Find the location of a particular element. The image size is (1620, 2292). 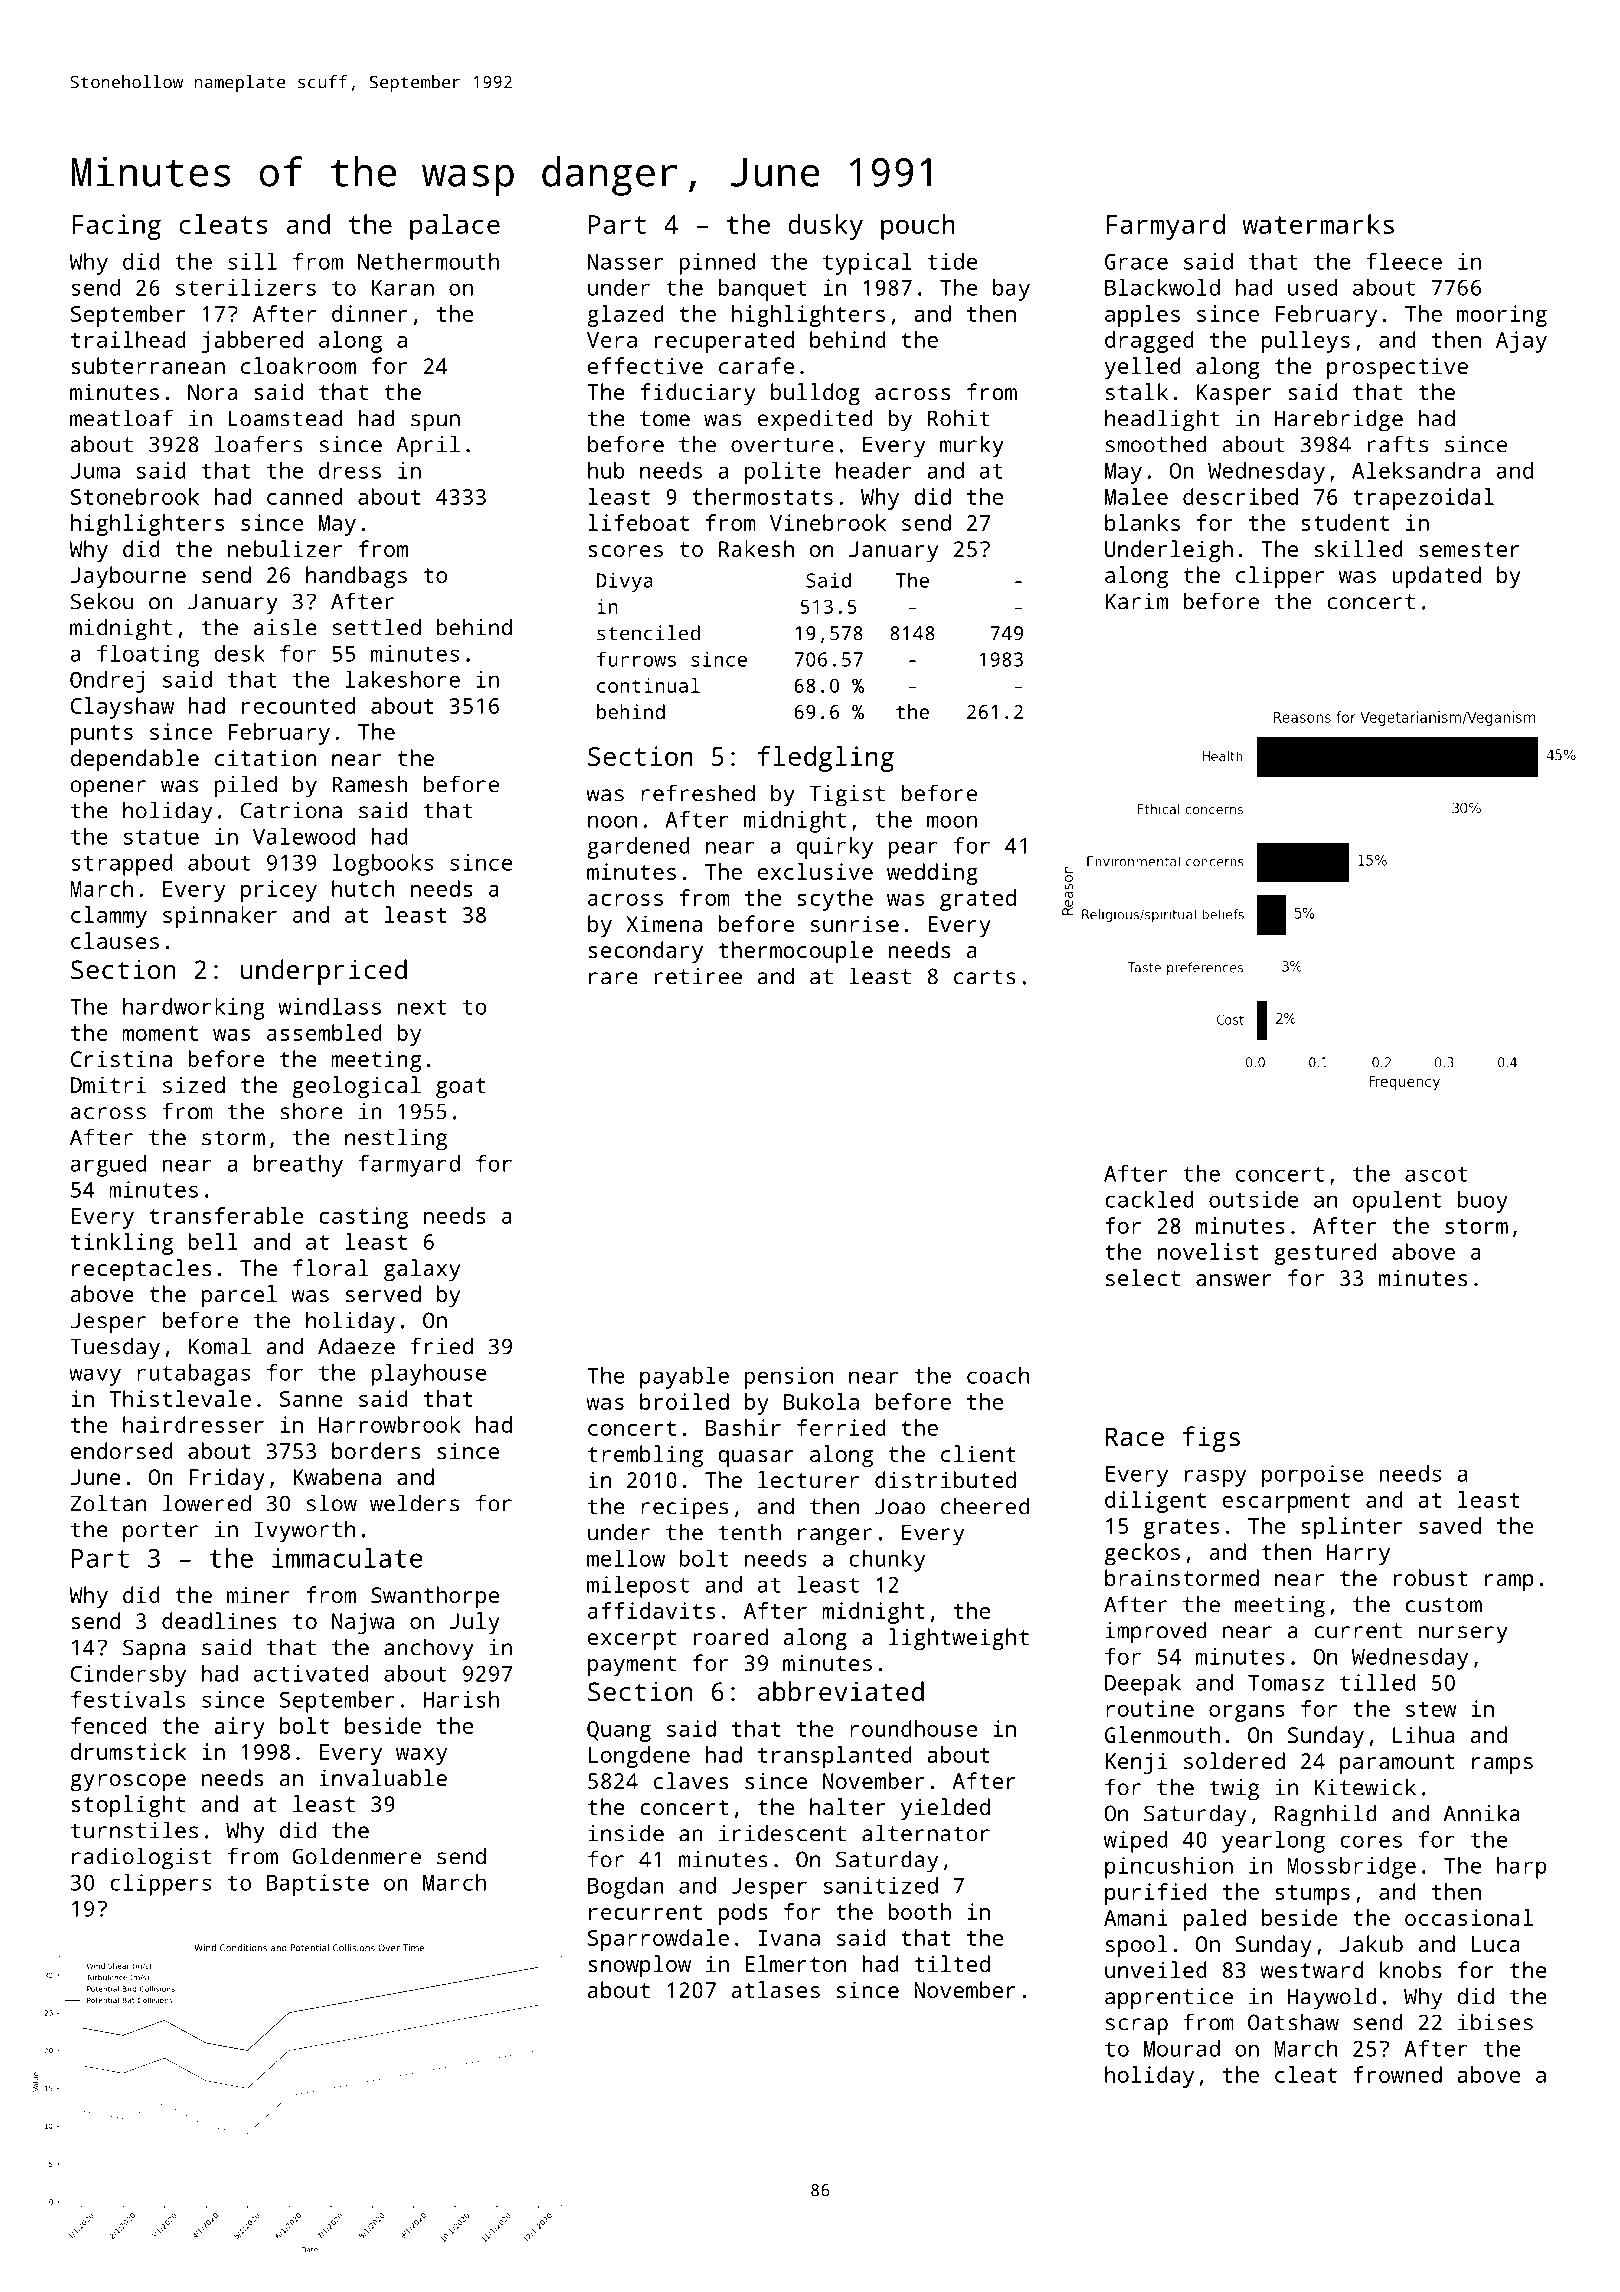

spun is located at coordinates (435, 423).
